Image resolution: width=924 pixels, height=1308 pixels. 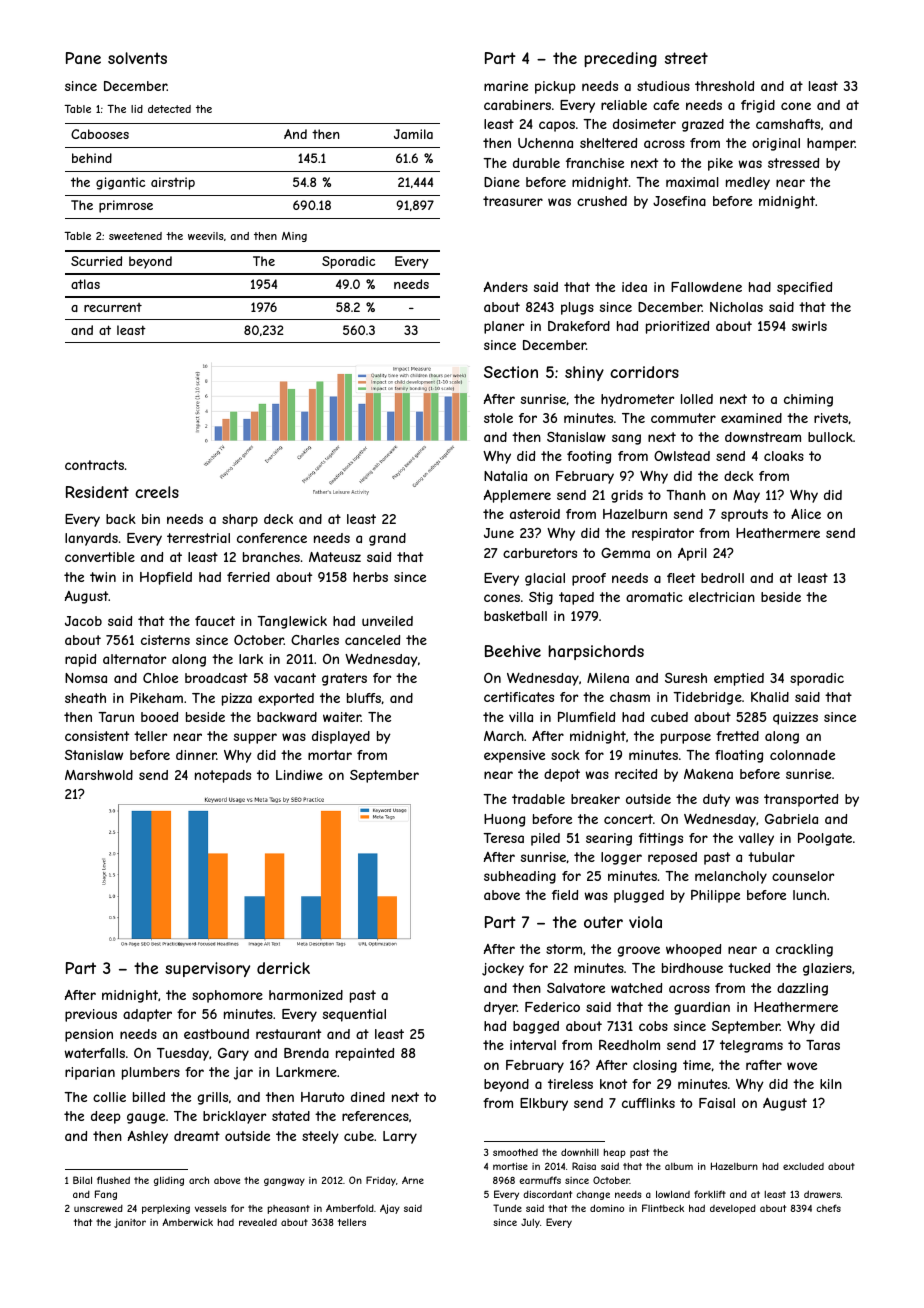 I want to click on Resident, so click(x=97, y=492).
